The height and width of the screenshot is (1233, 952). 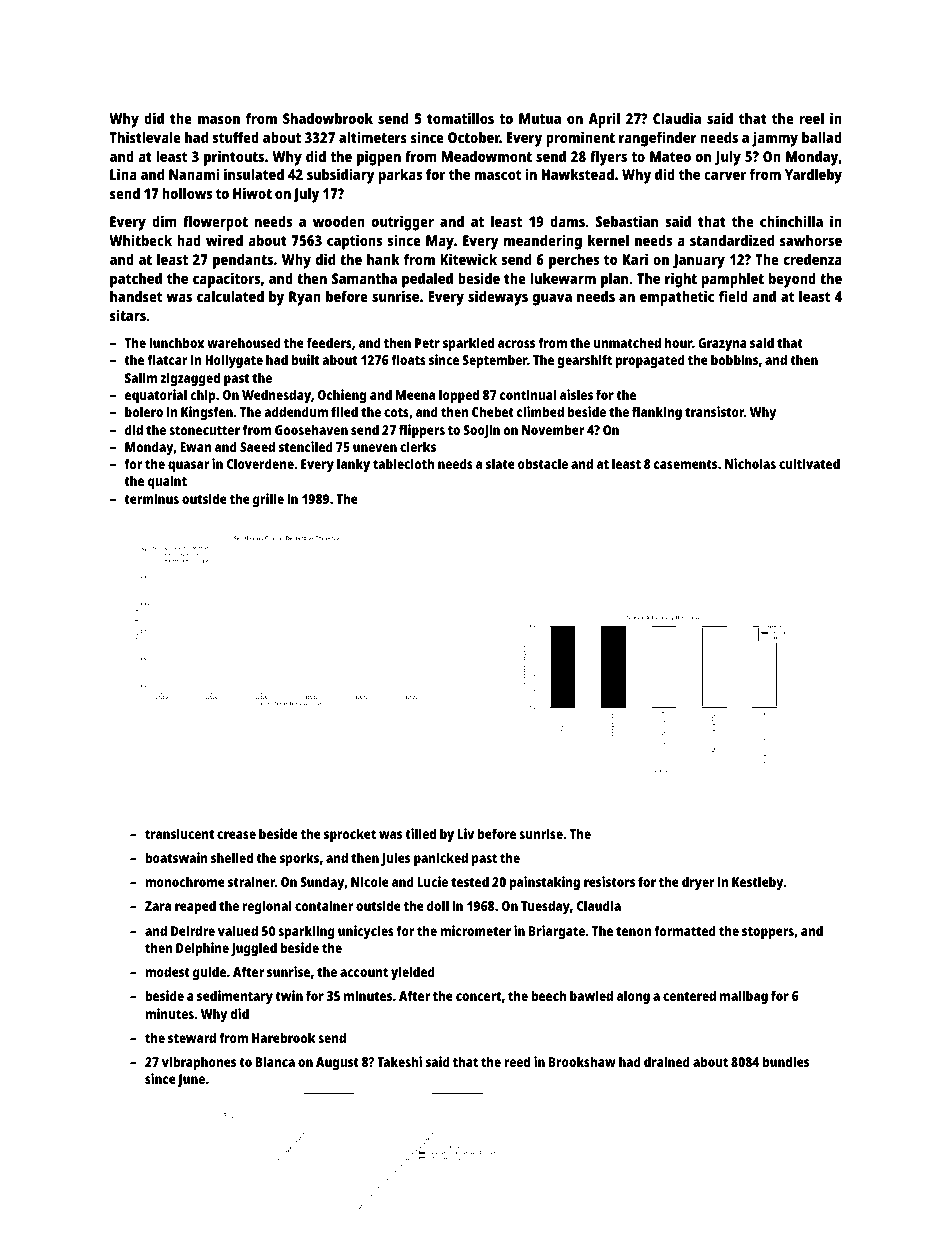 I want to click on ballad, so click(x=822, y=137).
